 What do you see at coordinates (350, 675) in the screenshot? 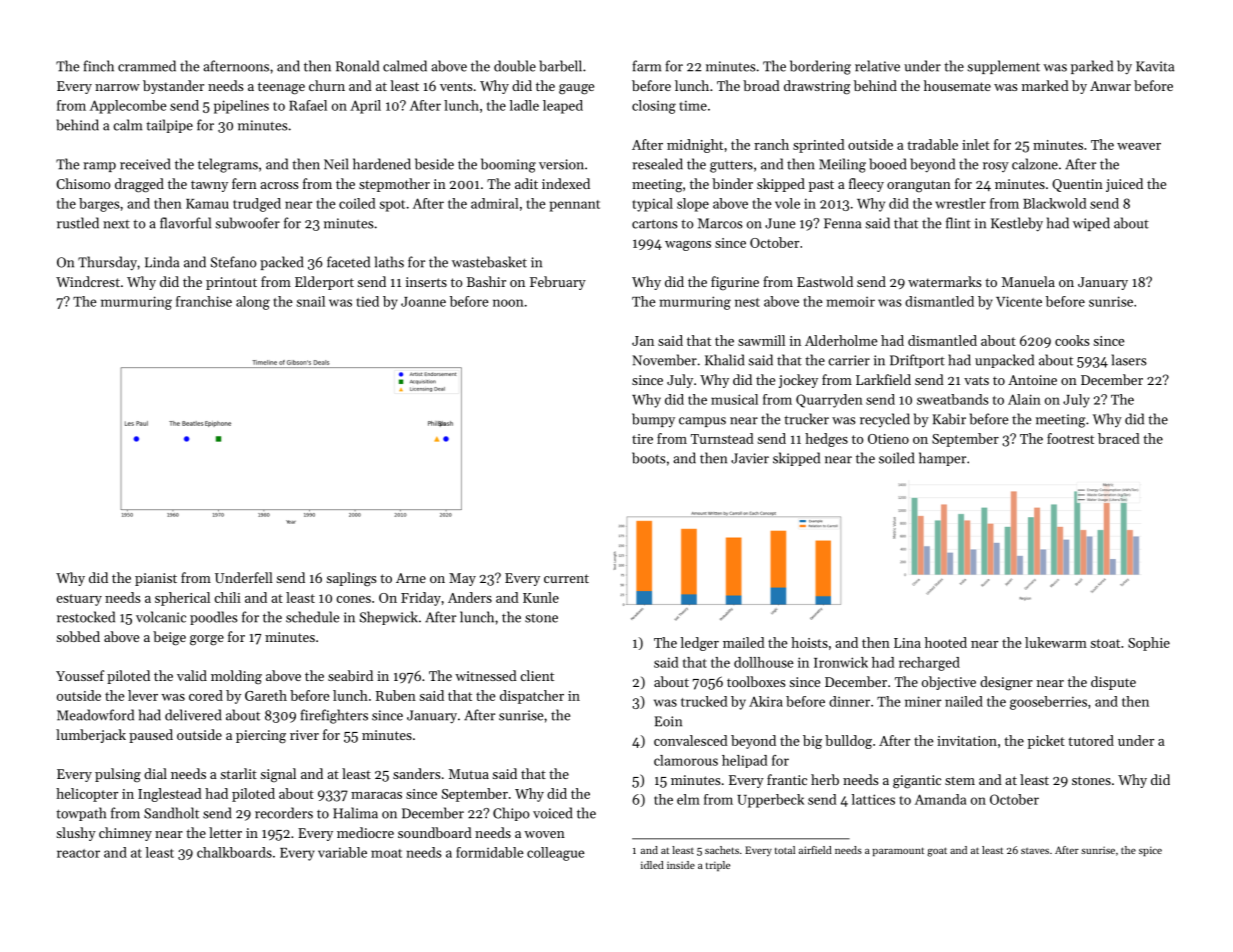
I see `seabird` at bounding box center [350, 675].
